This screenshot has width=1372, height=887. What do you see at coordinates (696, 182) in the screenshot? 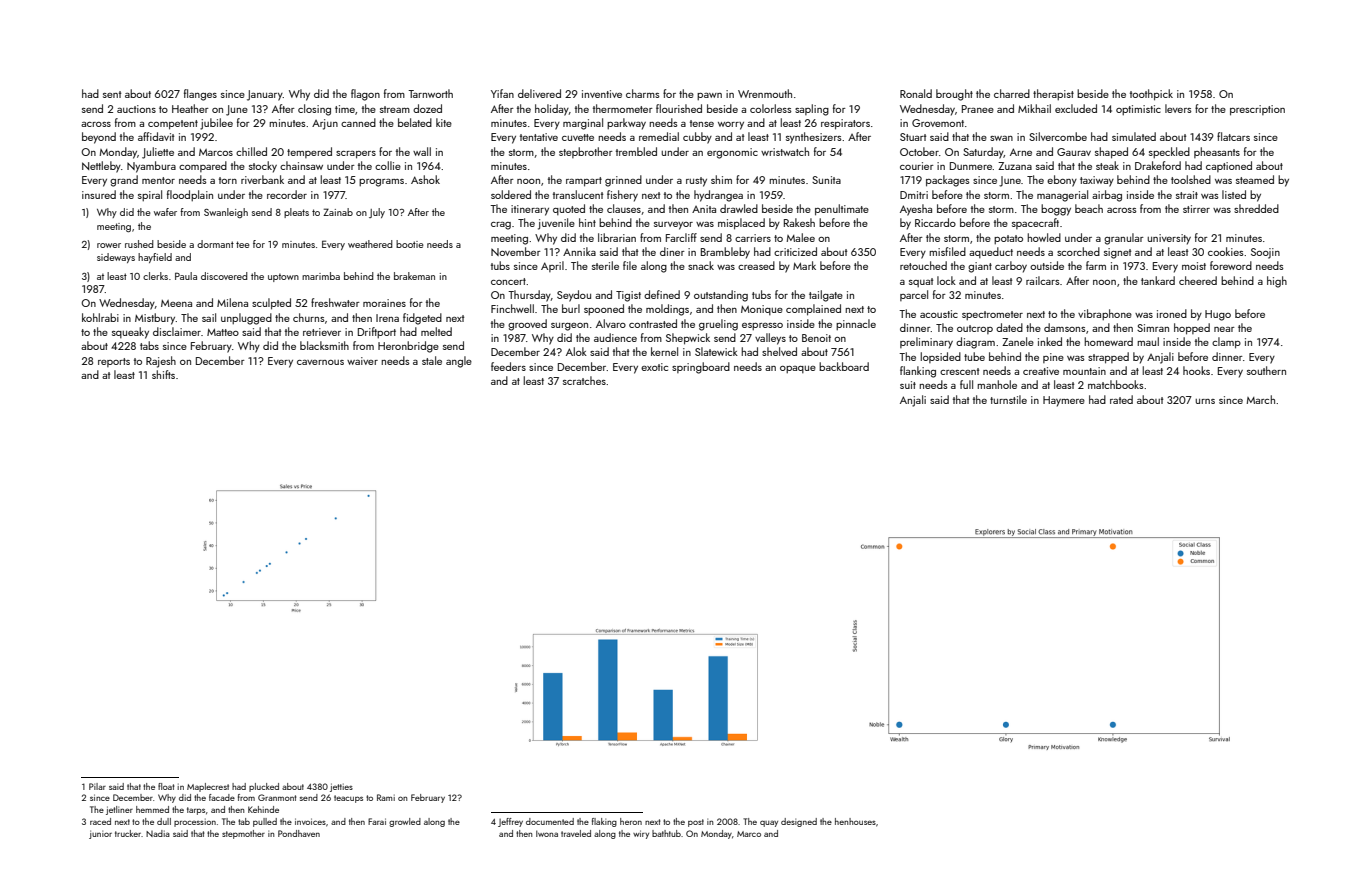
I see `rusty` at bounding box center [696, 182].
